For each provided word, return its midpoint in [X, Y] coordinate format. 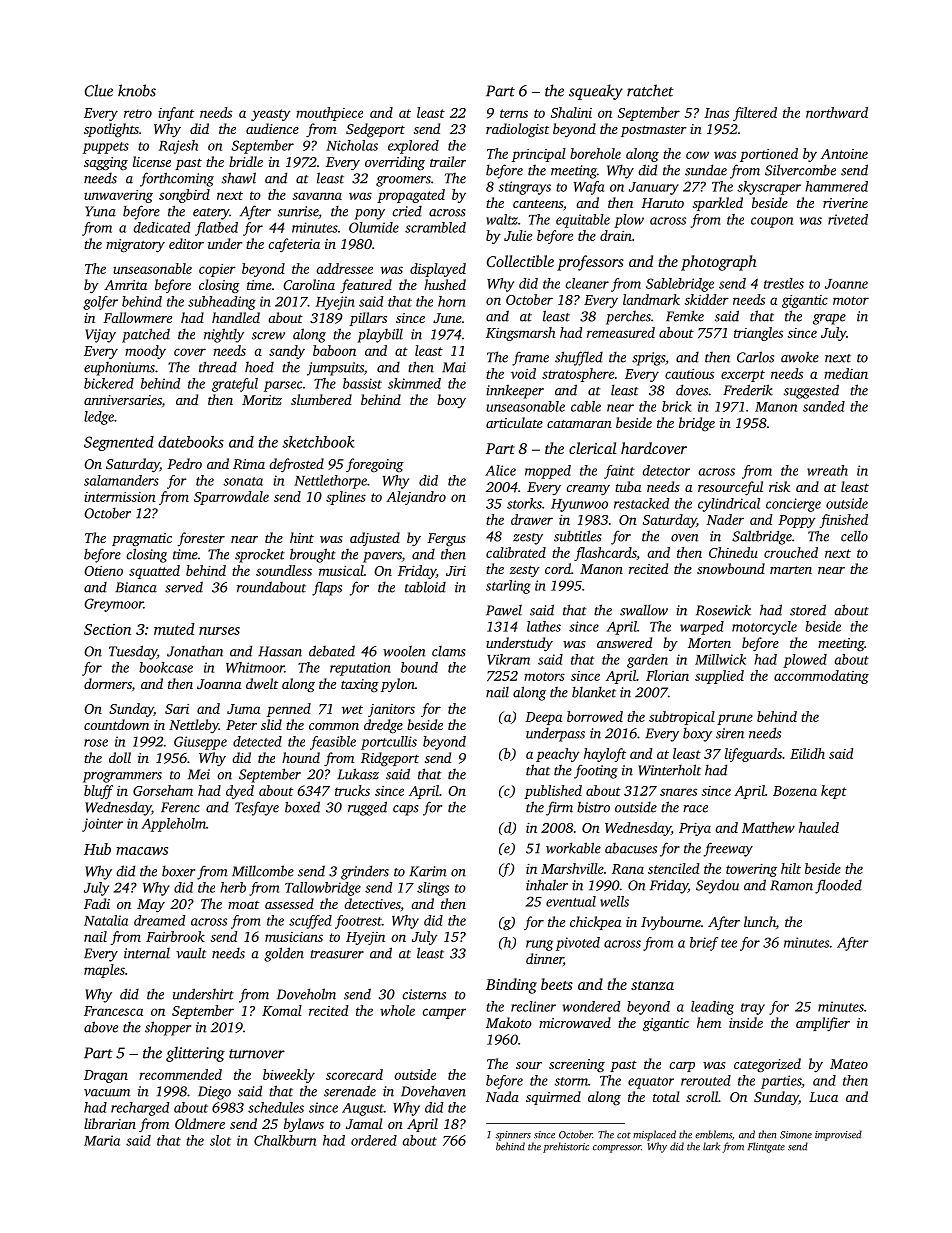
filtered [755, 114]
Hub [97, 849]
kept [834, 792]
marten [791, 570]
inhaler [547, 885]
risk [779, 486]
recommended [180, 1074]
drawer [532, 519]
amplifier [823, 1024]
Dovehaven [433, 1091]
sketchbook [318, 442]
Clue [99, 90]
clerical [593, 448]
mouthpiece [329, 114]
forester [201, 539]
